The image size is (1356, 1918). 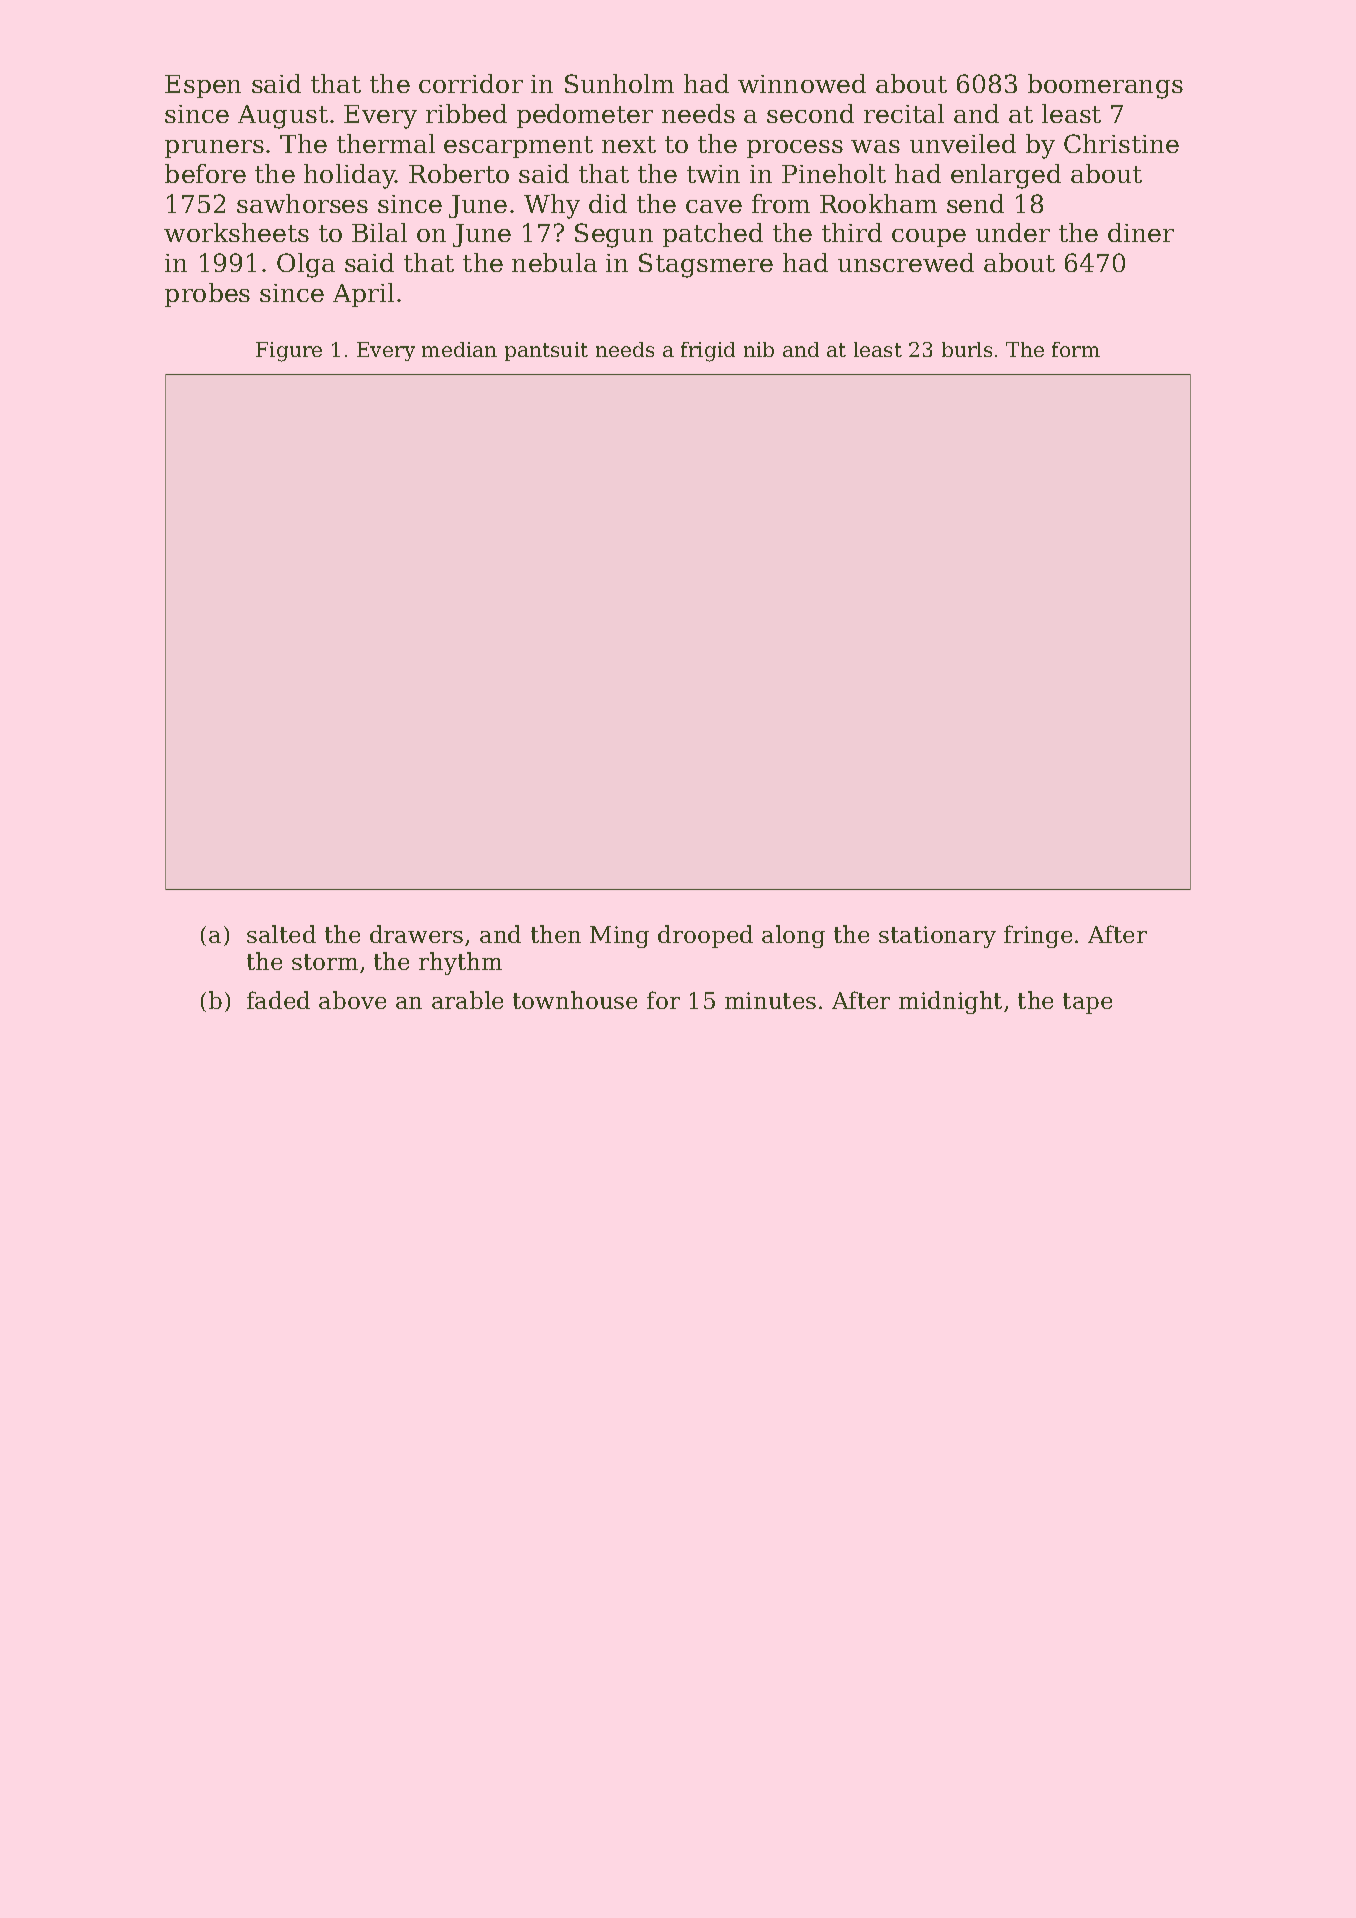 I want to click on under, so click(x=1013, y=232).
